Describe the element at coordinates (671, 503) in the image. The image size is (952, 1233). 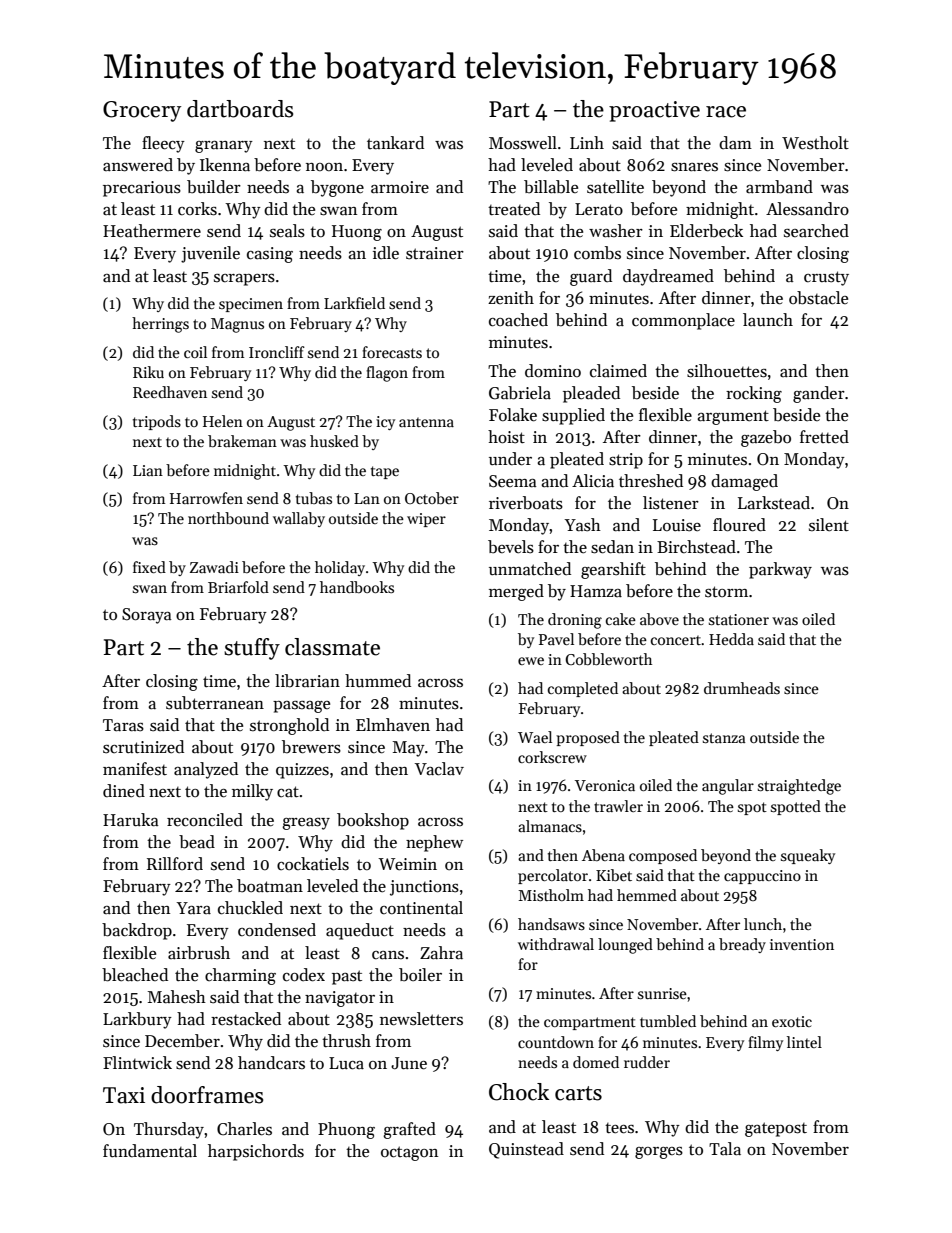
I see `listener` at that location.
